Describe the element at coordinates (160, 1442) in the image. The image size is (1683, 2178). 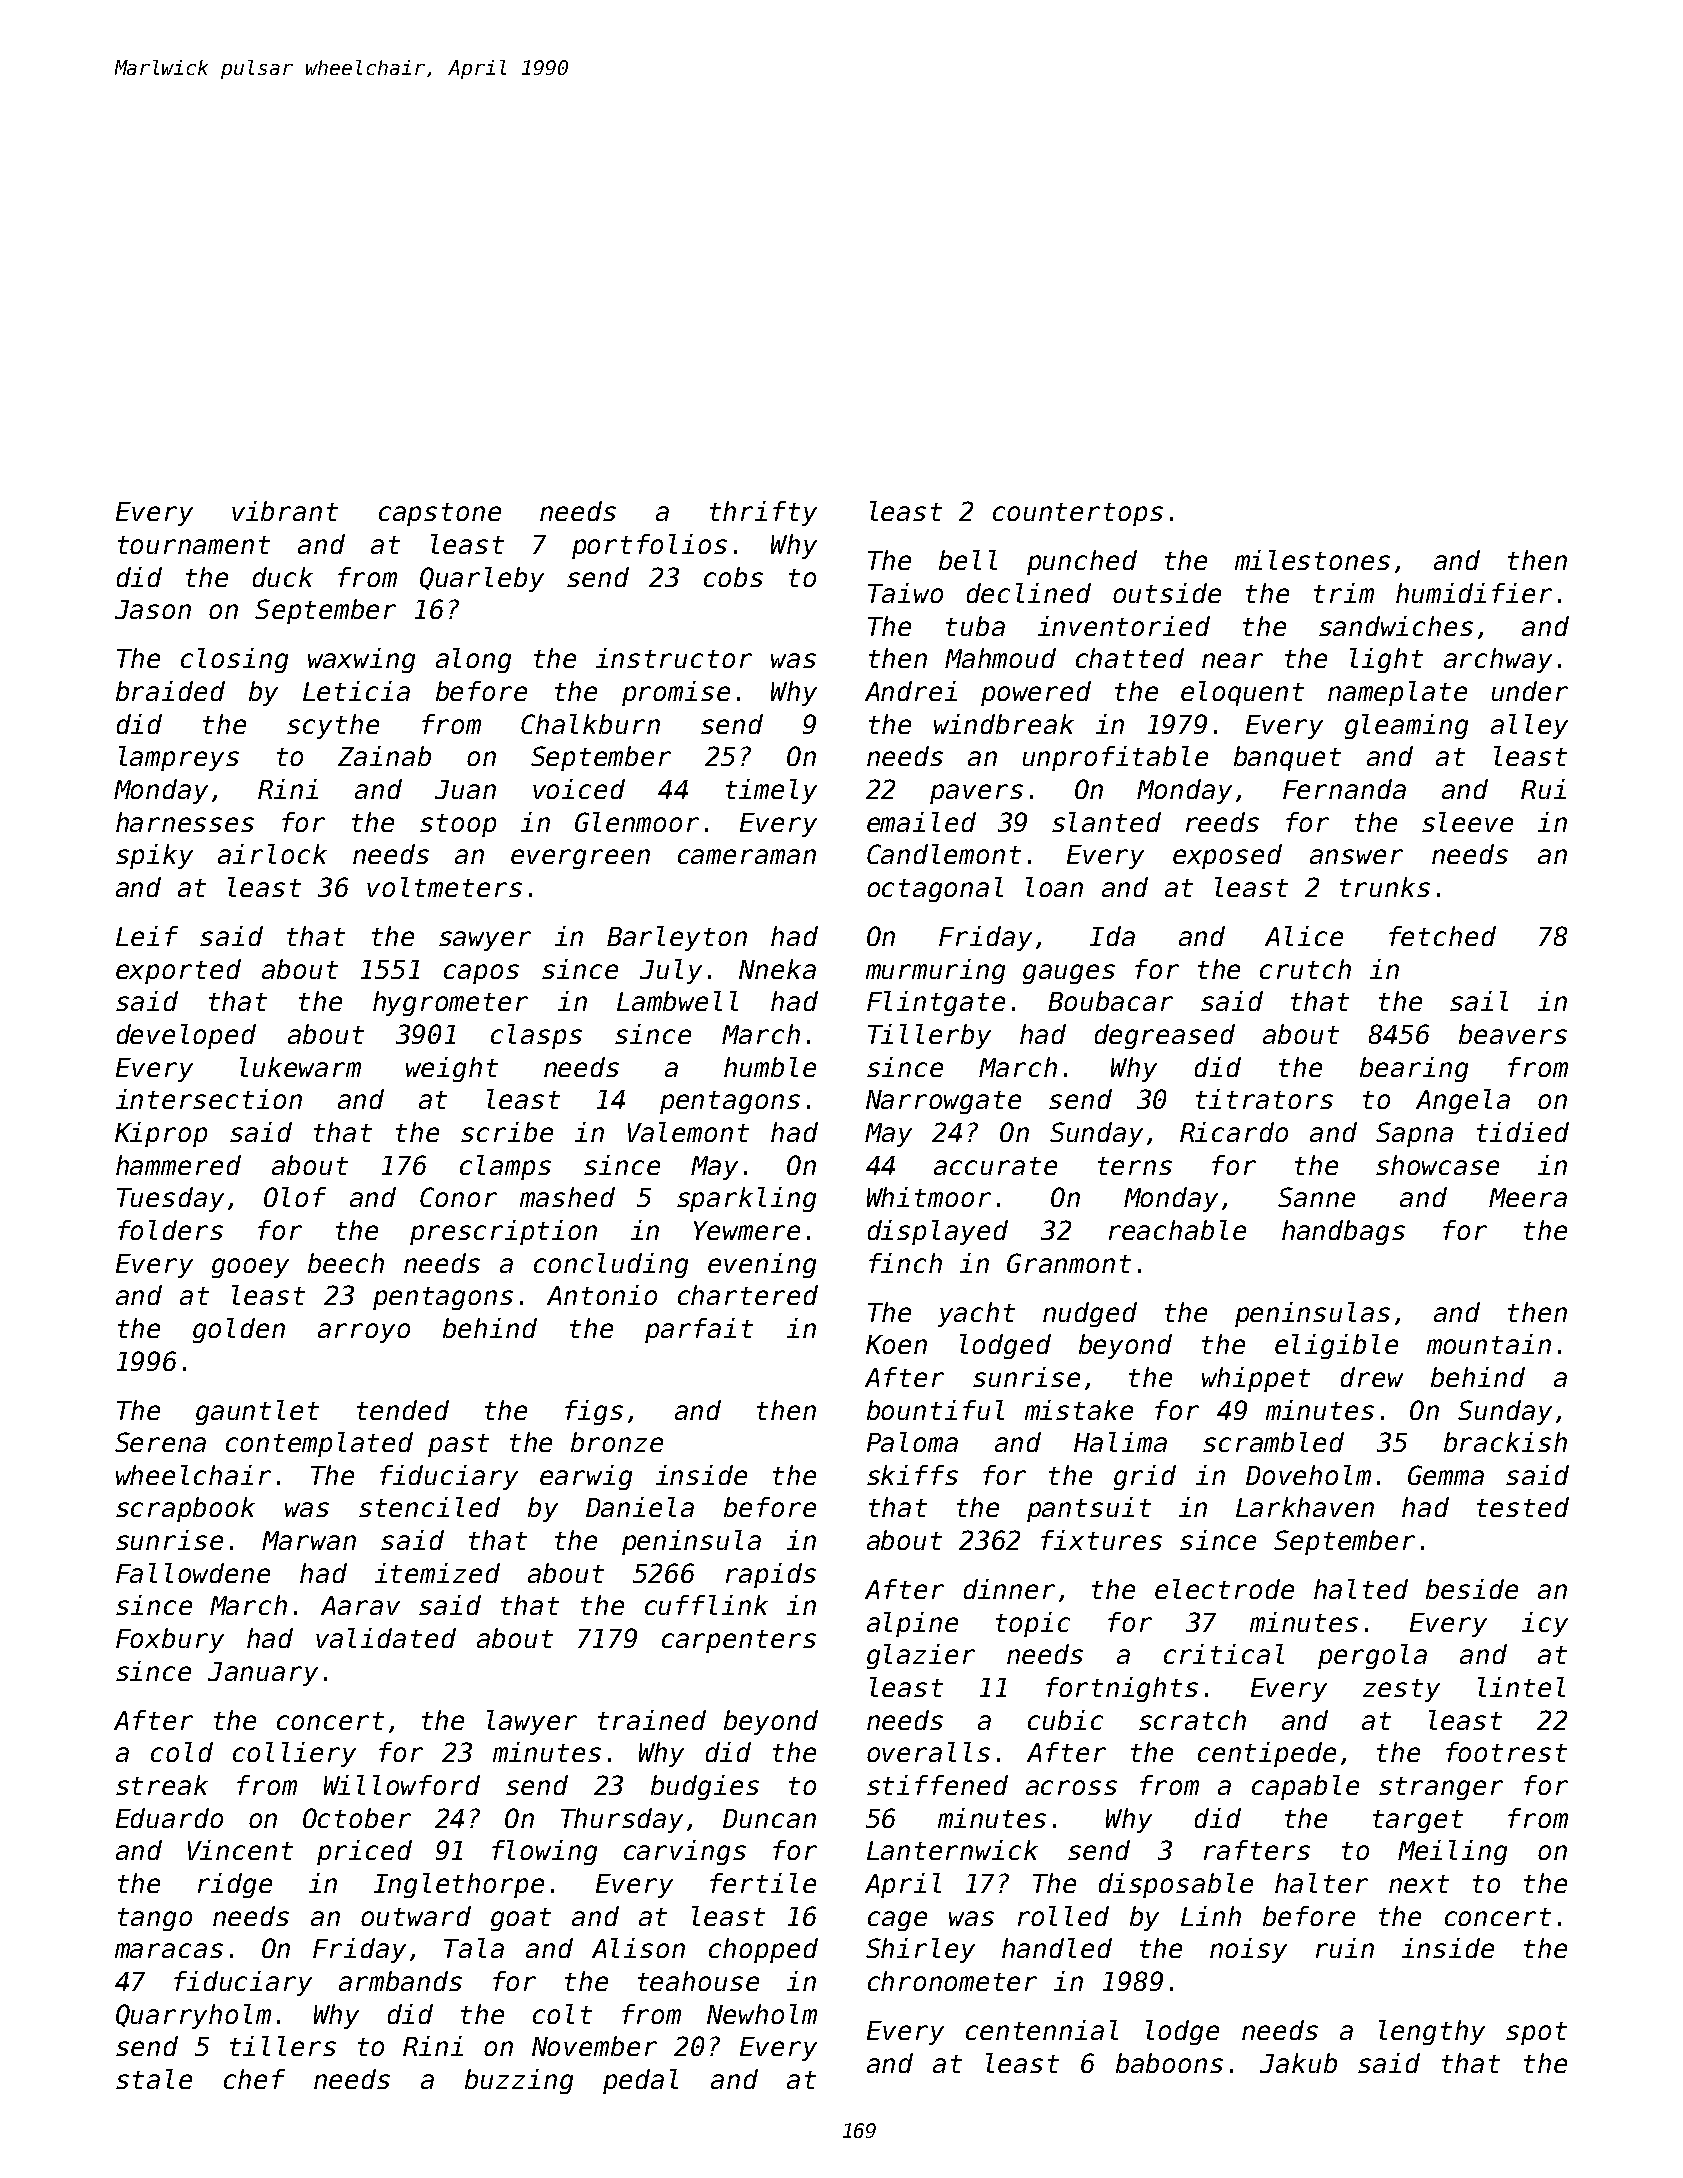
I see `Serena` at that location.
